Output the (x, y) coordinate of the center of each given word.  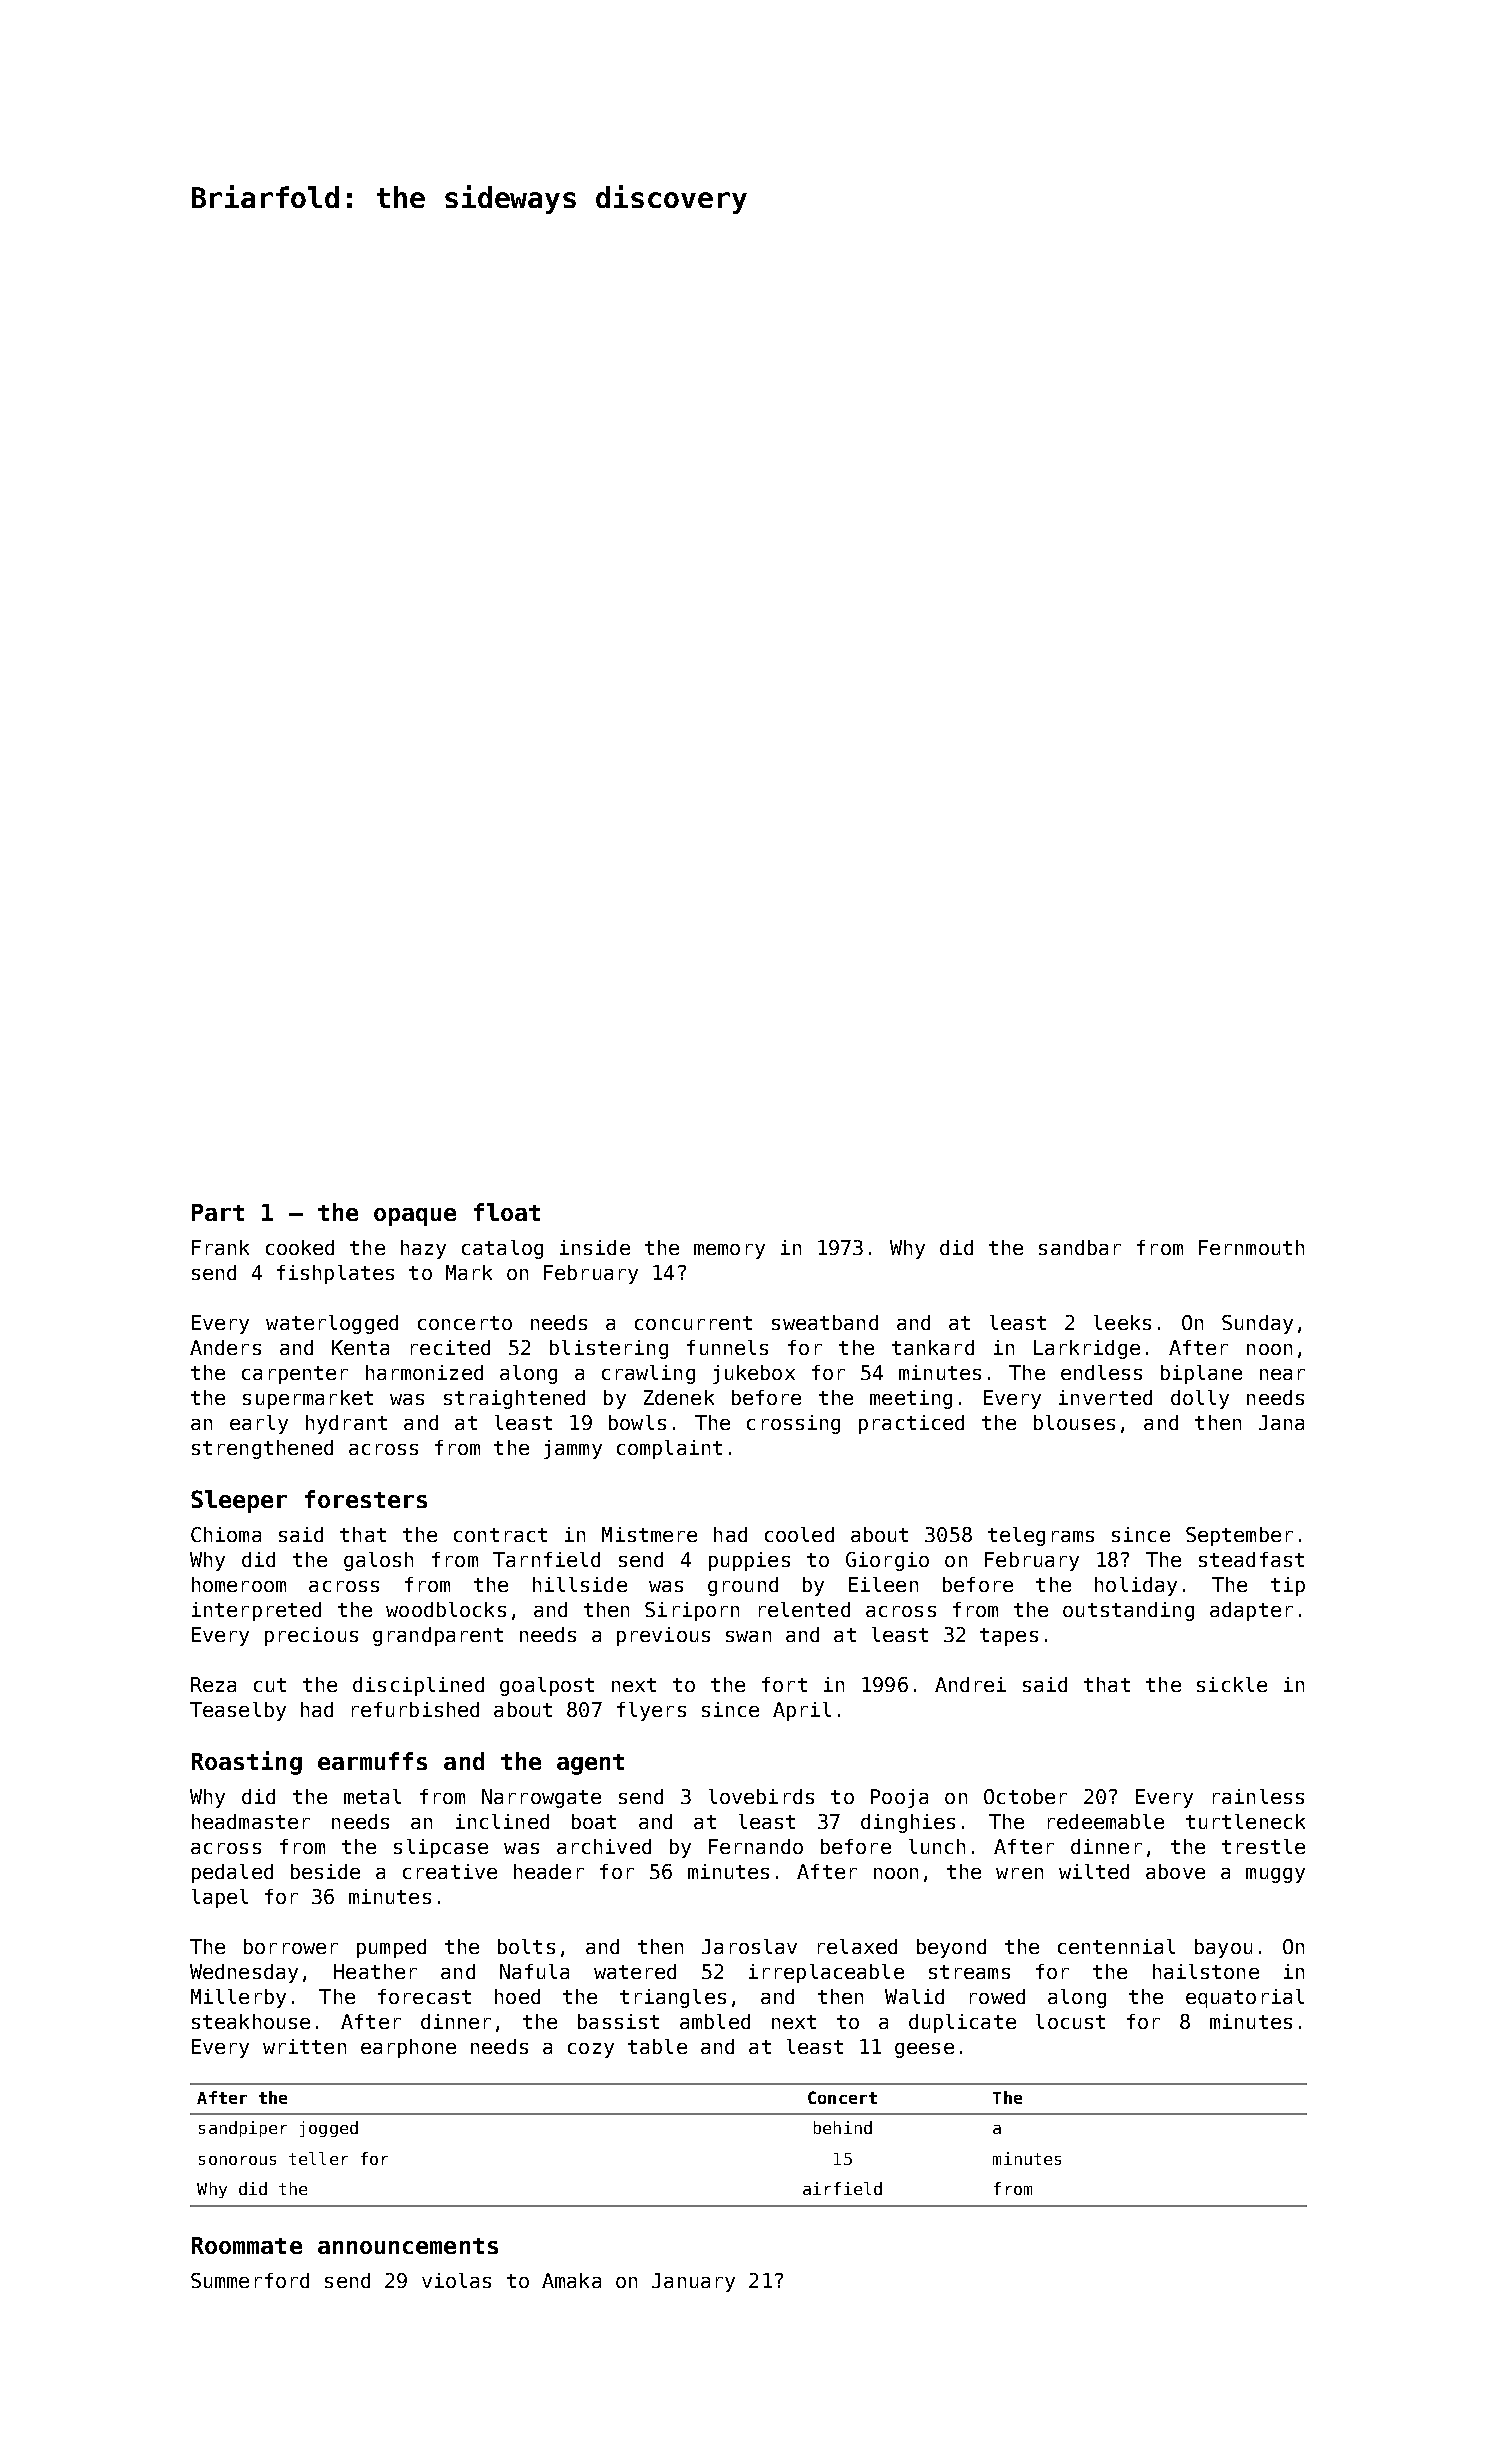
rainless (1258, 1796)
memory (729, 1251)
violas (456, 2280)
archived (604, 1846)
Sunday (1257, 1324)
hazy (423, 1249)
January (693, 2282)
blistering (609, 1349)
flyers (651, 1711)
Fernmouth (1251, 1247)
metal (372, 1796)
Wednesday (244, 1973)
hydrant (346, 1424)
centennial (1116, 1946)
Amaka (571, 2280)
